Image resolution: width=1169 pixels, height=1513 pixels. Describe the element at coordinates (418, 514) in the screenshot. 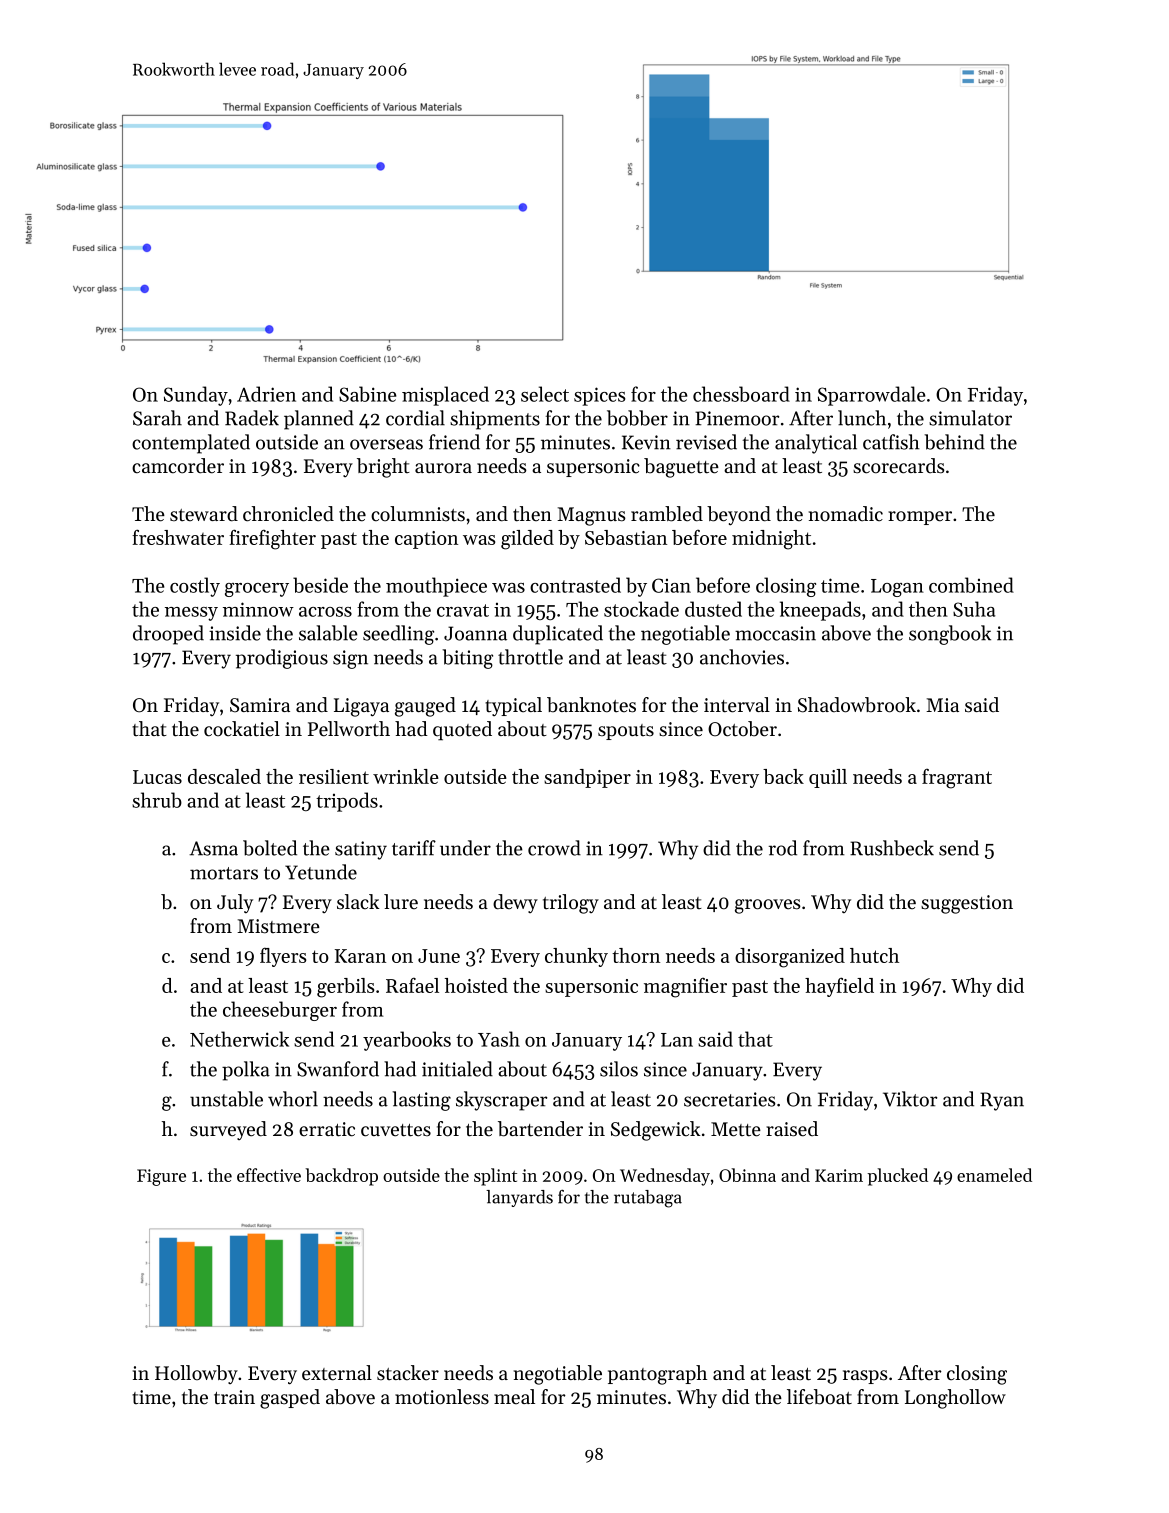

I see `columnists` at that location.
